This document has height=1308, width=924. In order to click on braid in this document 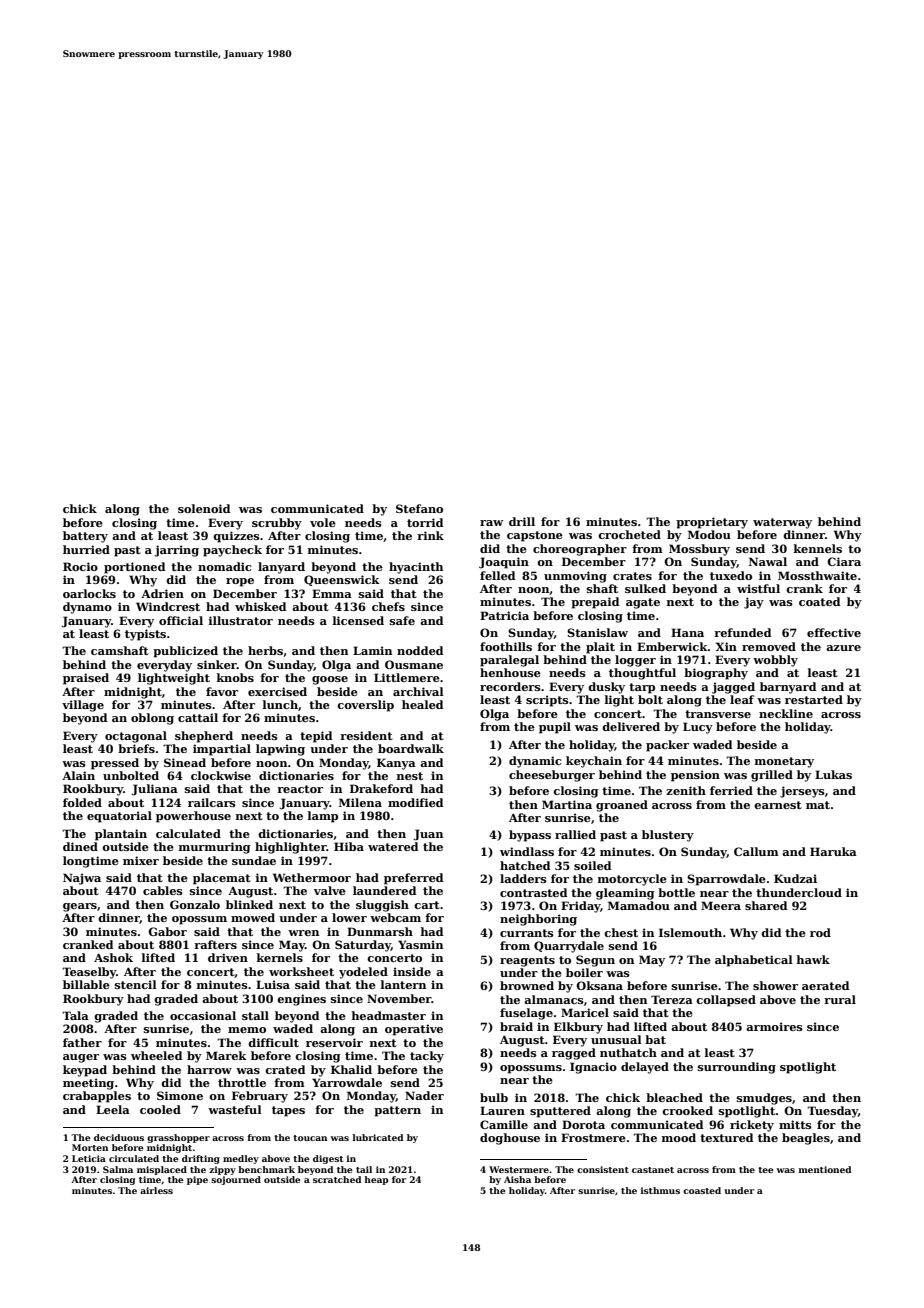, I will do `click(516, 1026)`.
